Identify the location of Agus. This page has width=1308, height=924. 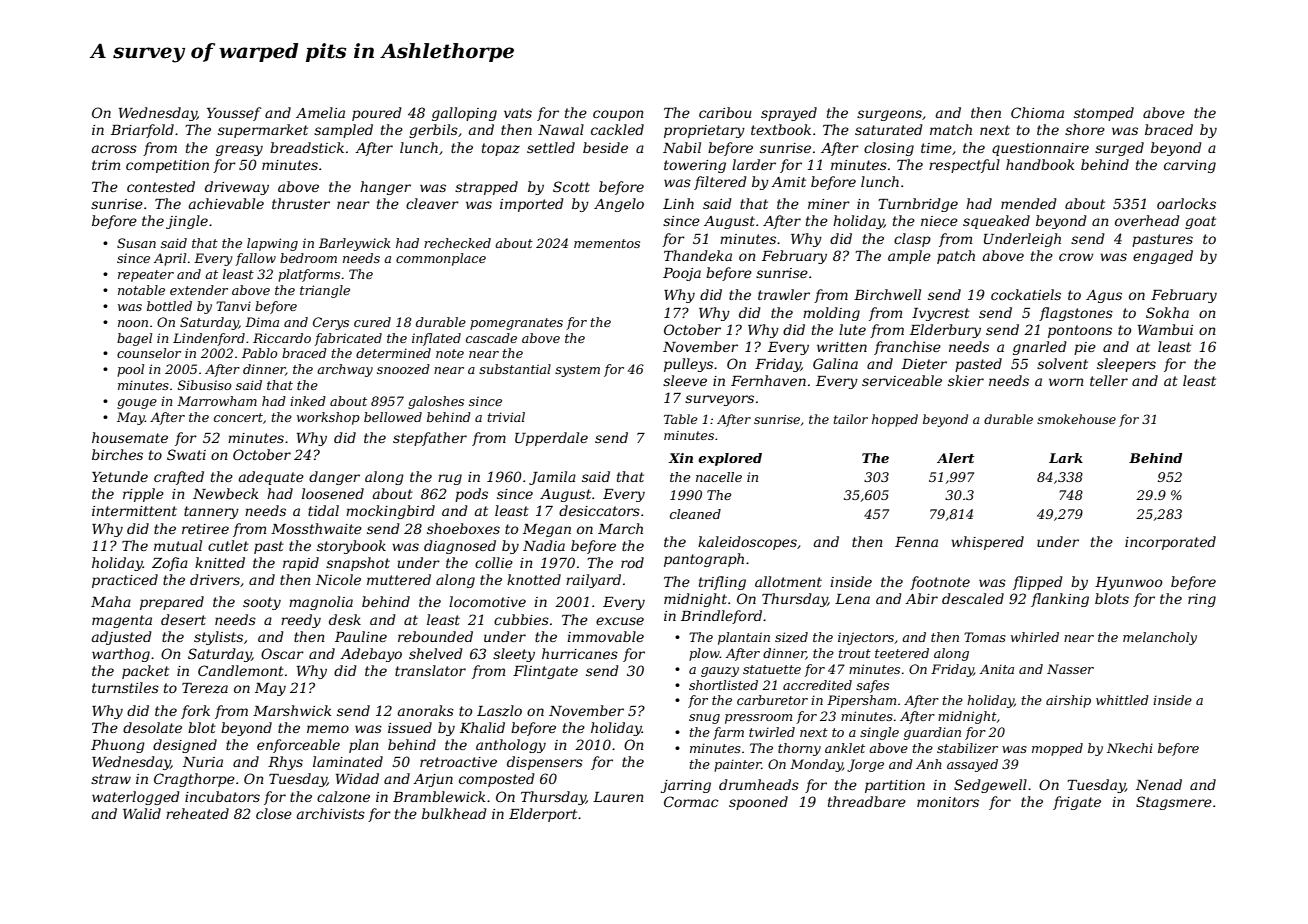
(1104, 296).
